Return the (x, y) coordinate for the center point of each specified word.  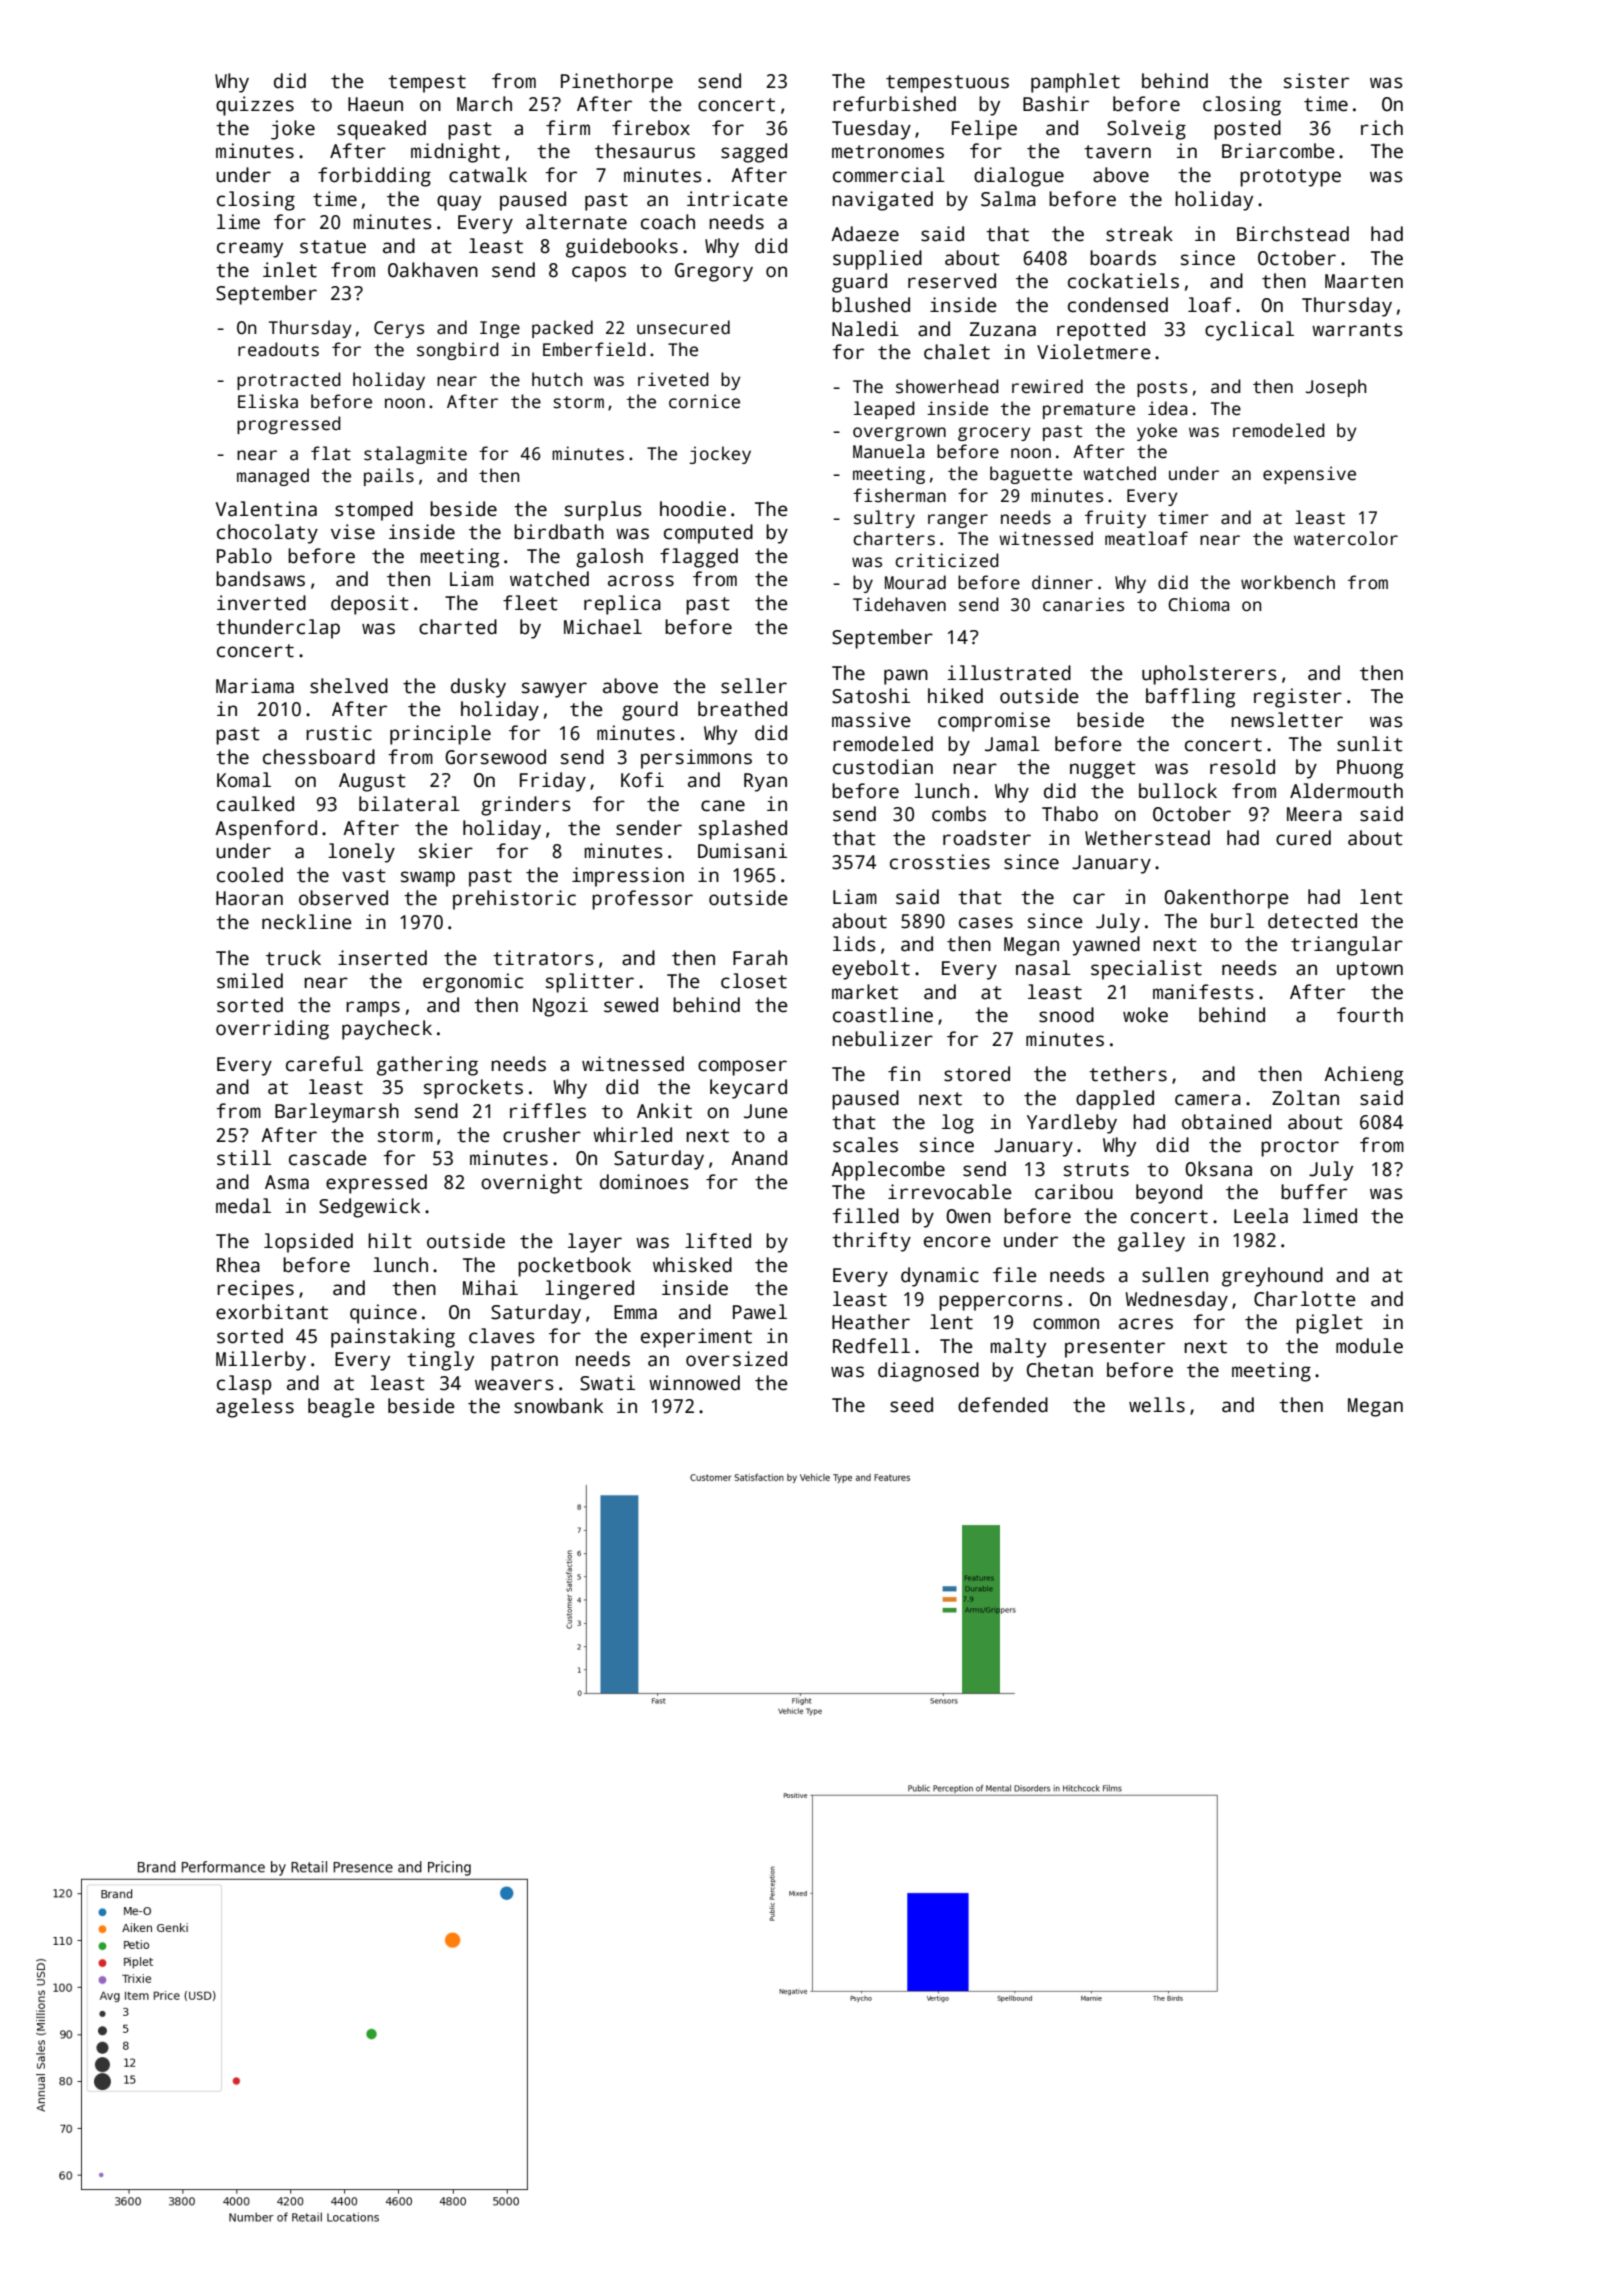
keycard (748, 1089)
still (244, 1158)
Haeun (375, 104)
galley (1151, 1242)
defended (1003, 1405)
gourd (650, 711)
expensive (1309, 475)
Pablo (244, 556)
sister (1316, 81)
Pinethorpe (617, 83)
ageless (255, 1408)
